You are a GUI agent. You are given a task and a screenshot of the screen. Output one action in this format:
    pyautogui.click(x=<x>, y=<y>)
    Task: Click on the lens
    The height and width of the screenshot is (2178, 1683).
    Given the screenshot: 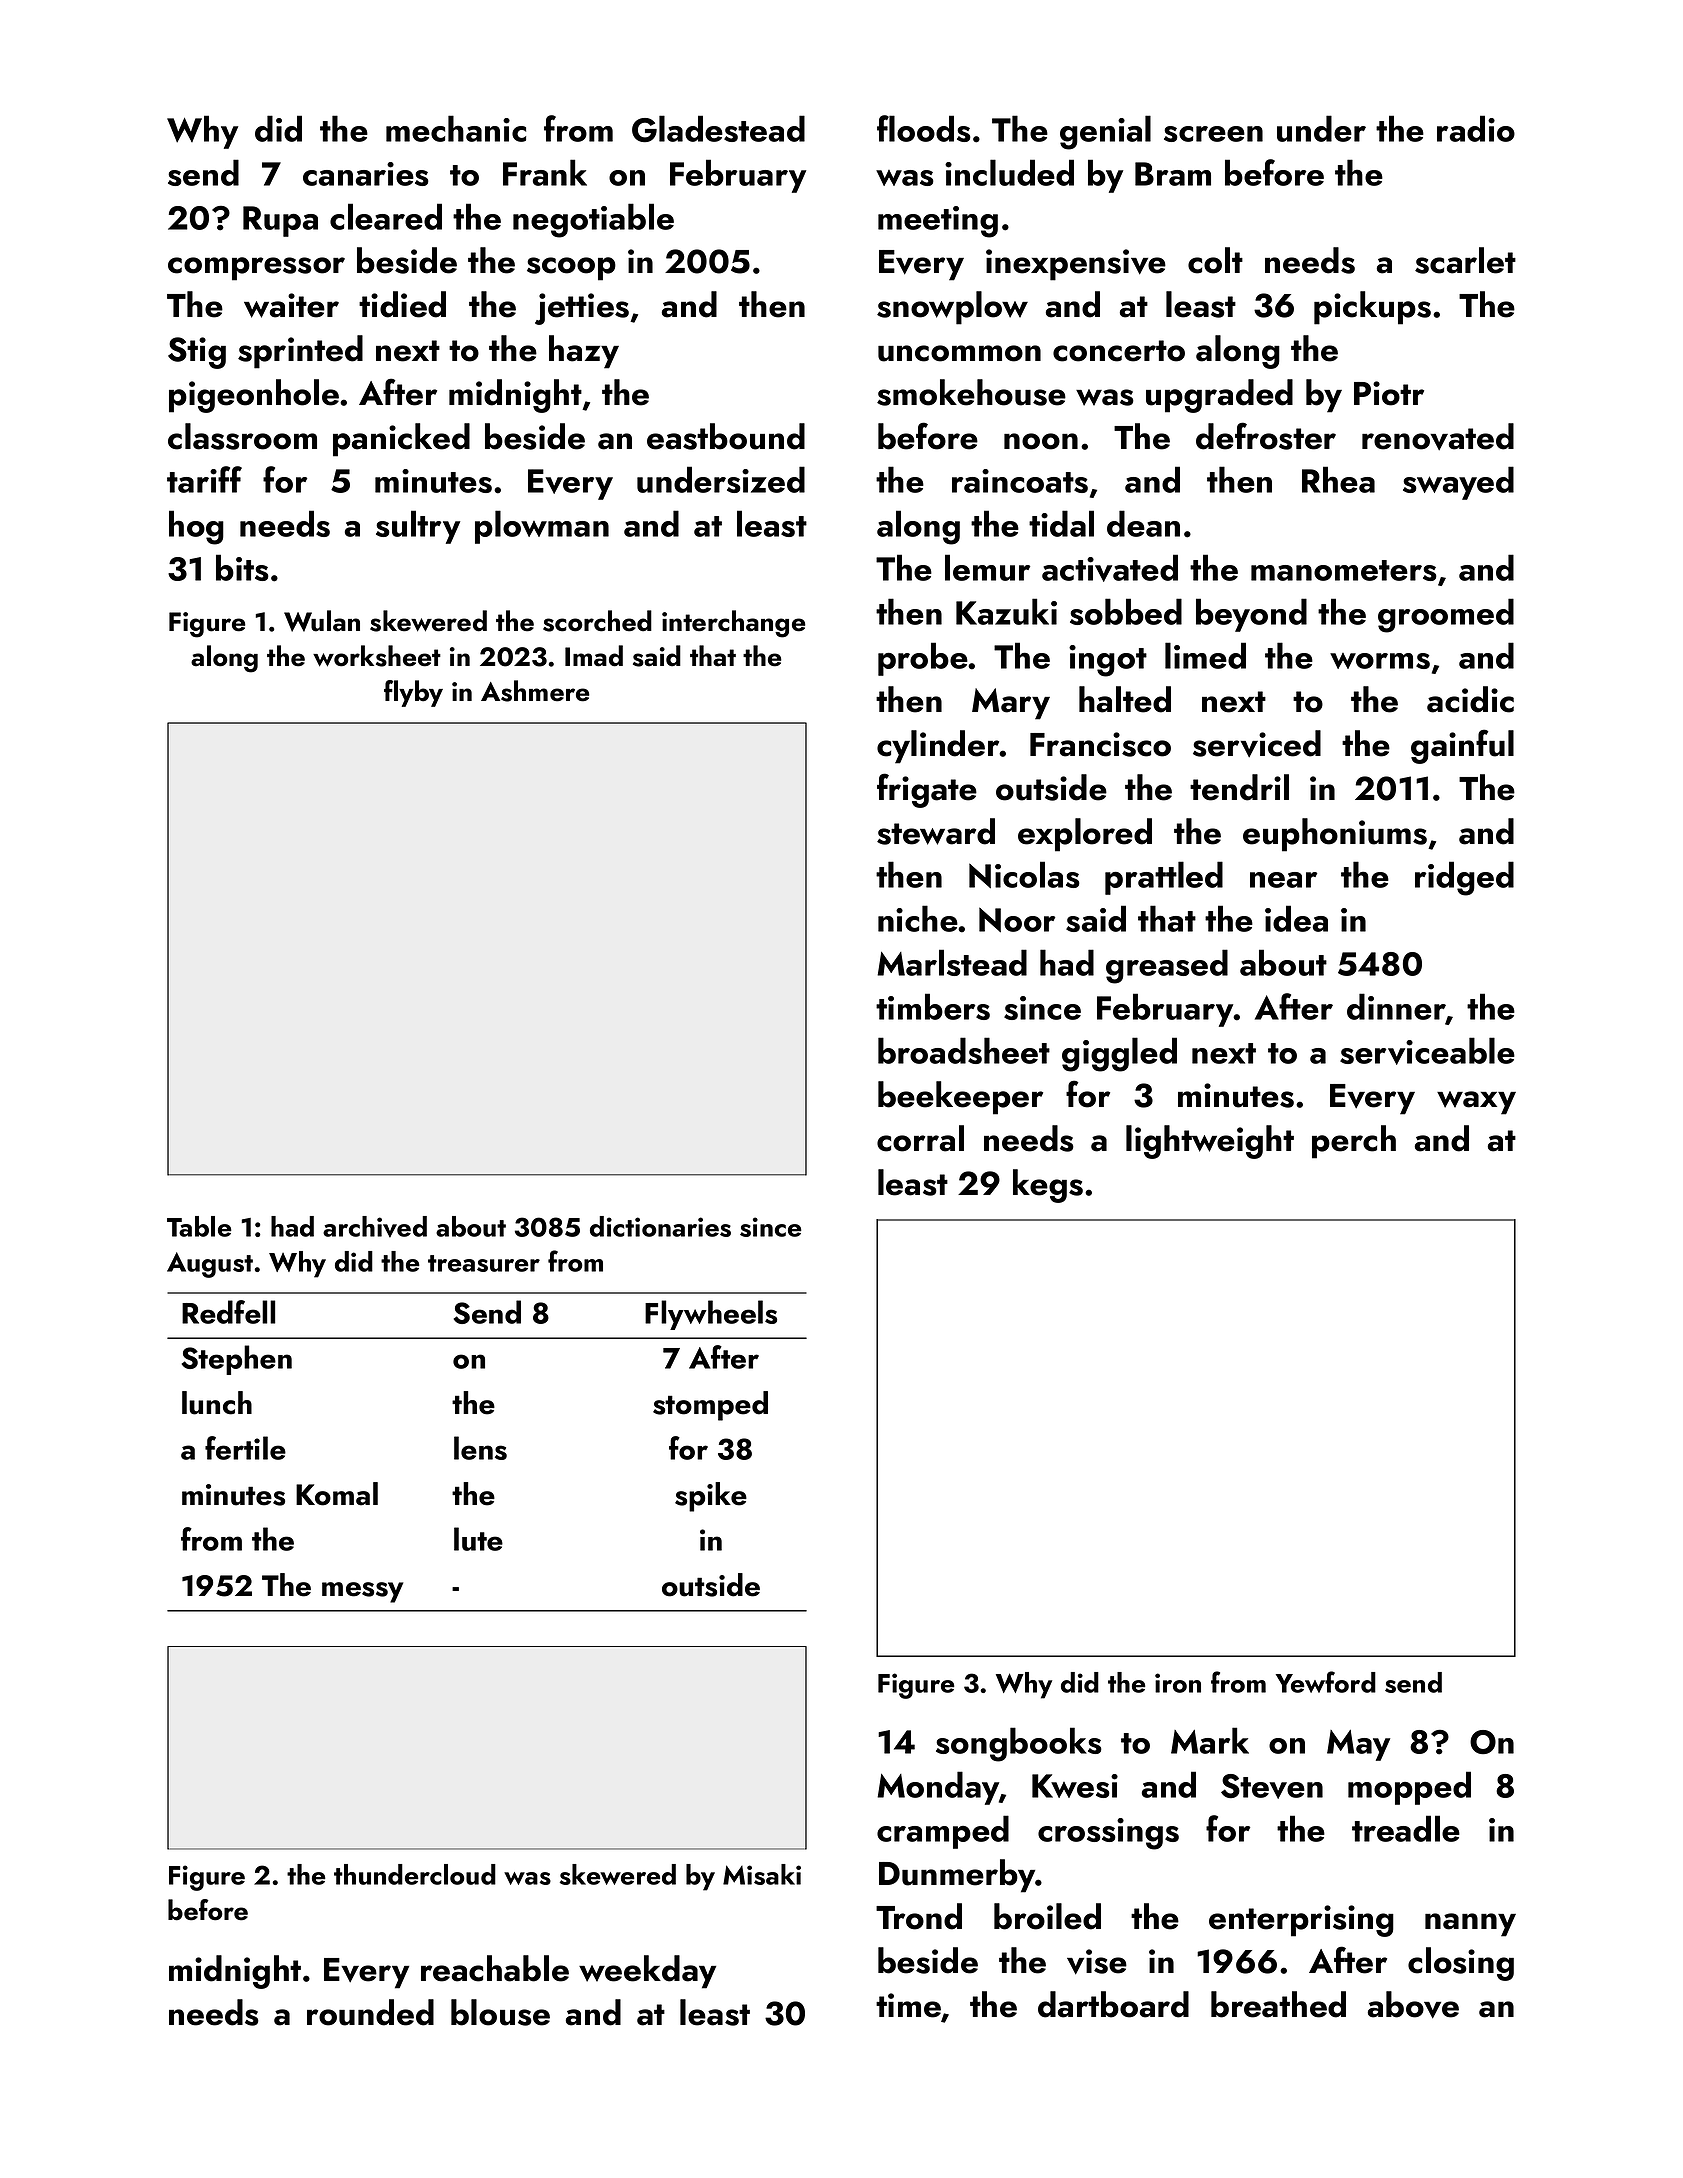 What is the action you would take?
    pyautogui.click(x=480, y=1448)
